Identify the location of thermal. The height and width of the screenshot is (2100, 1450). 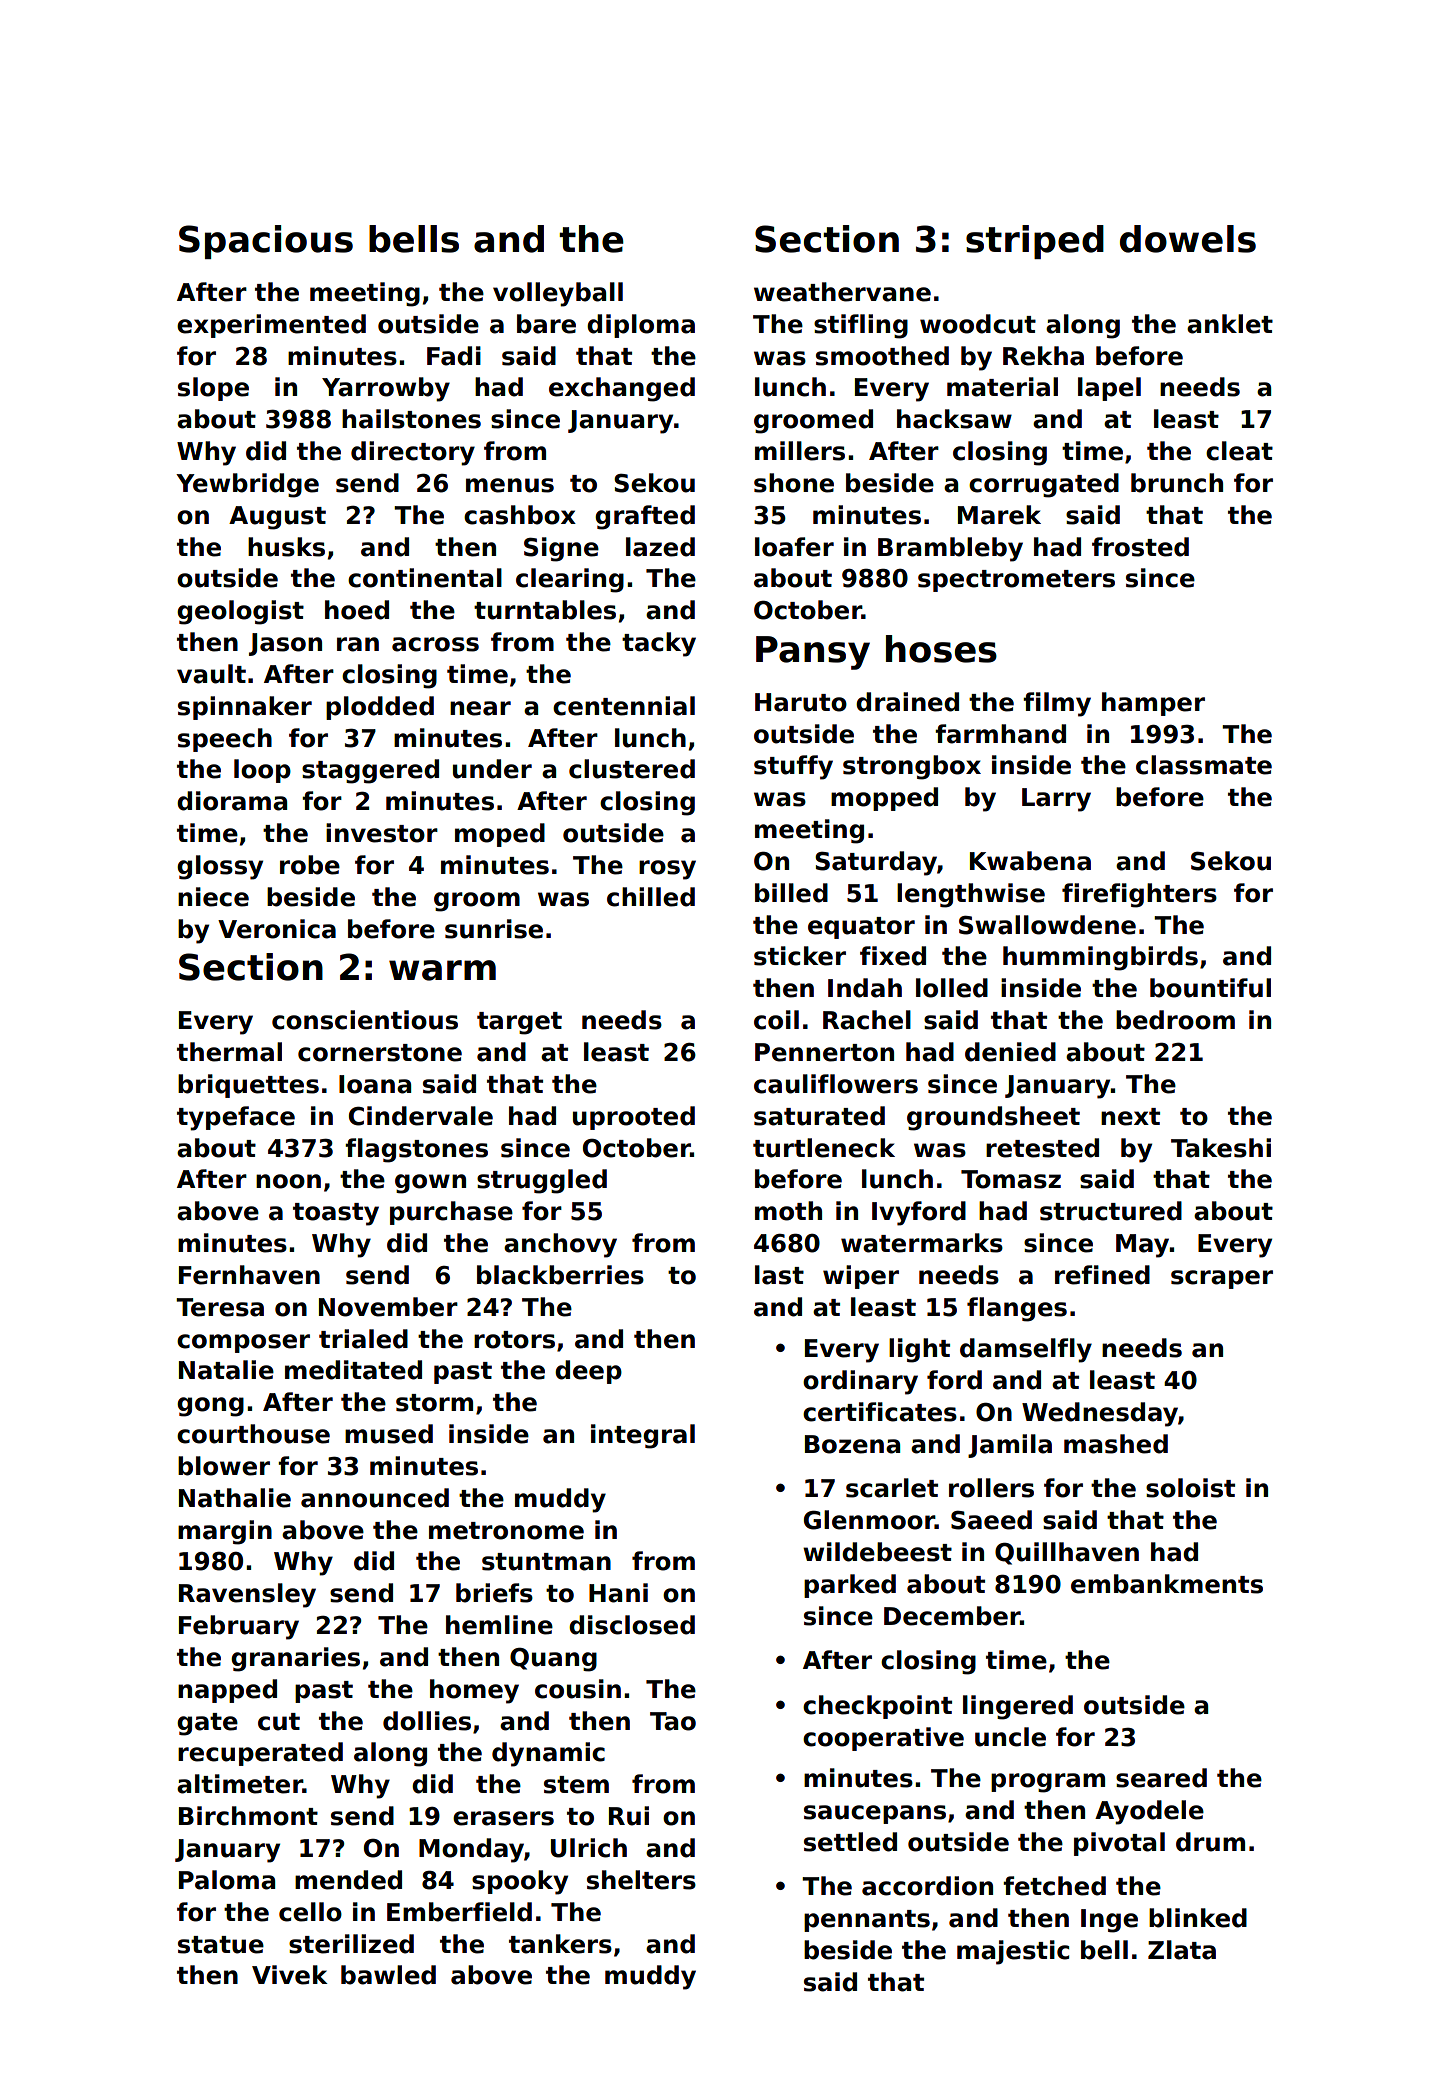
(229, 1052).
